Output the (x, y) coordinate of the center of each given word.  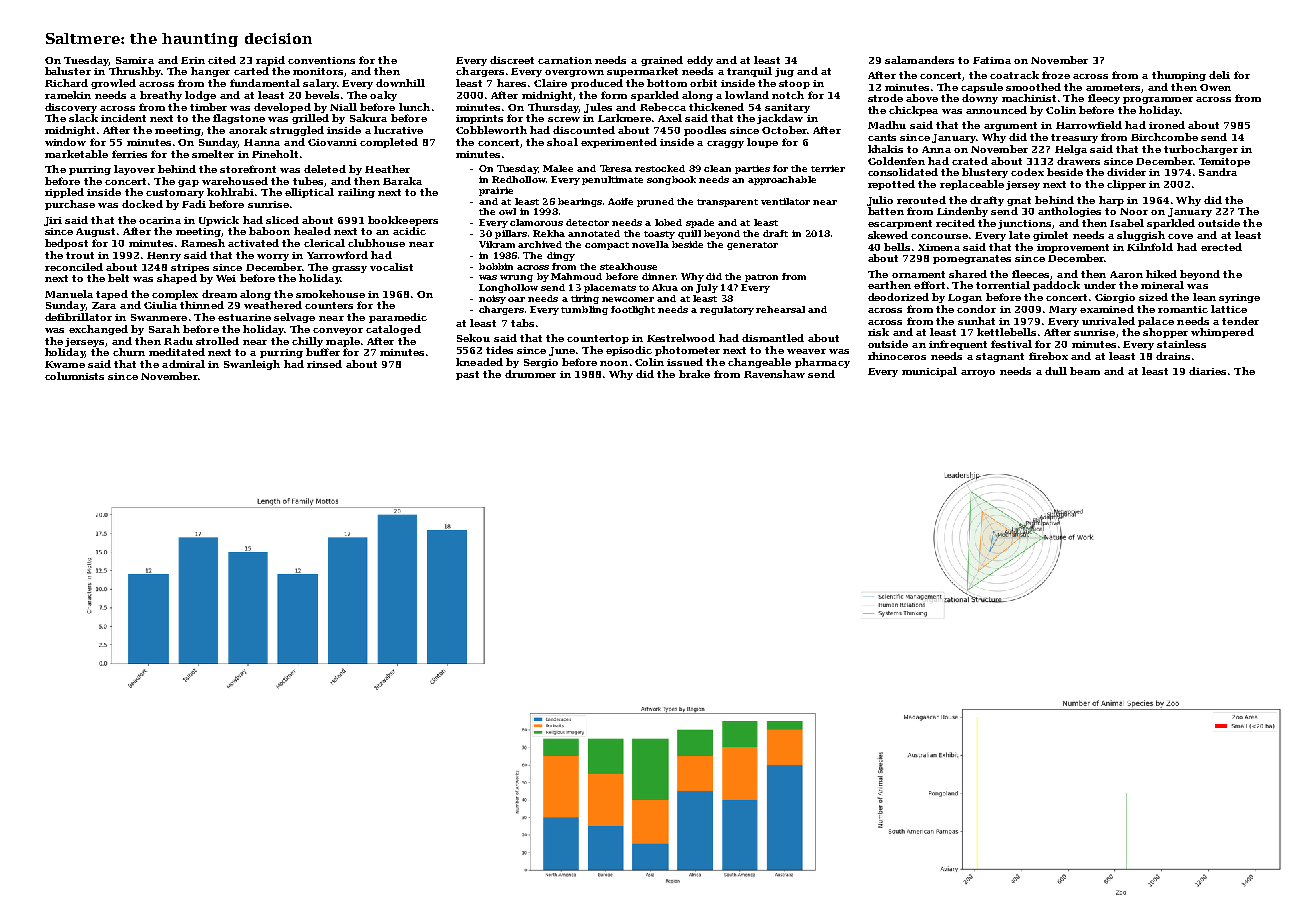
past (467, 375)
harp (1111, 201)
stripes (190, 268)
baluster (68, 71)
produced (597, 84)
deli (1219, 75)
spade (700, 223)
